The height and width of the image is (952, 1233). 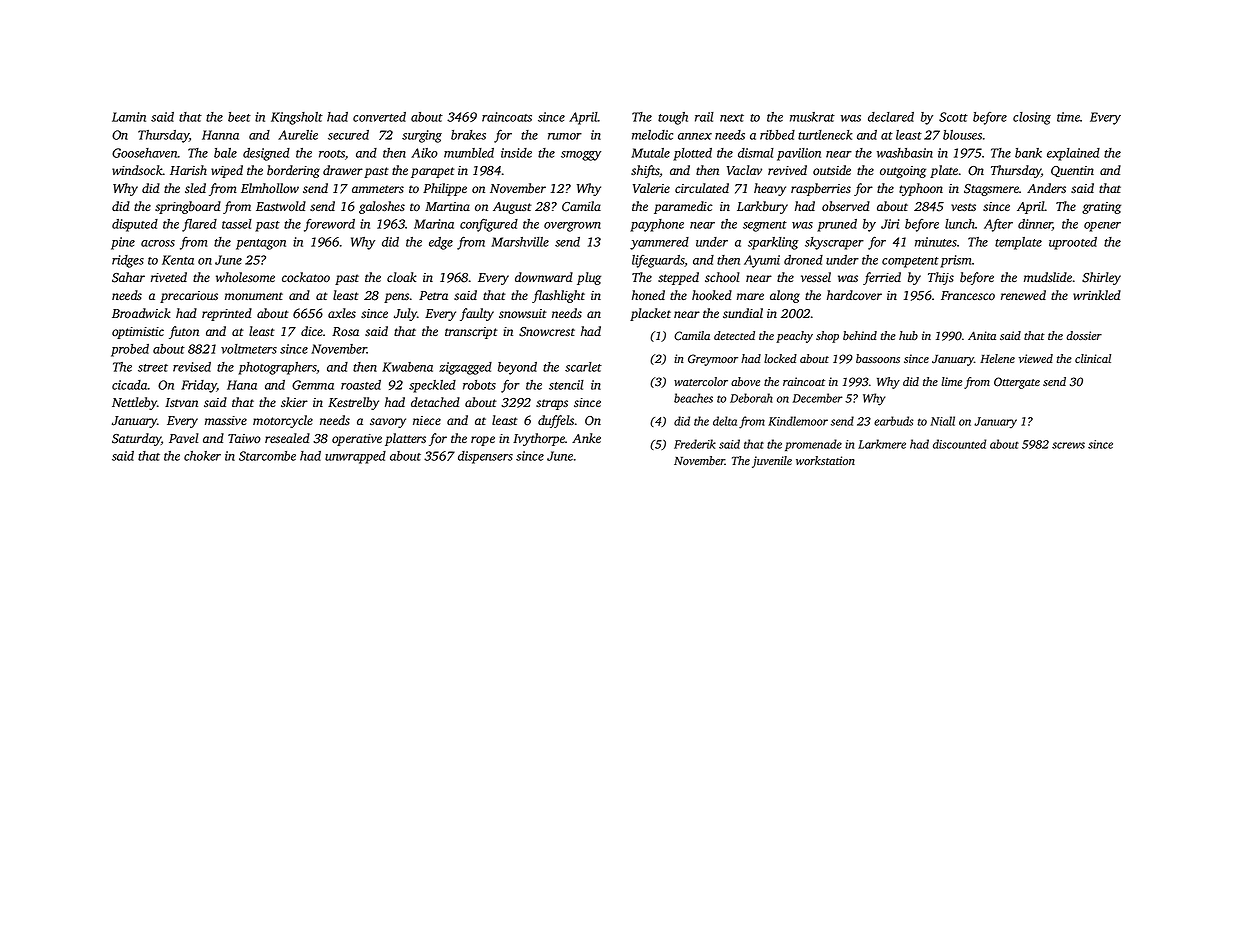 What do you see at coordinates (520, 242) in the image?
I see `Marshville` at bounding box center [520, 242].
